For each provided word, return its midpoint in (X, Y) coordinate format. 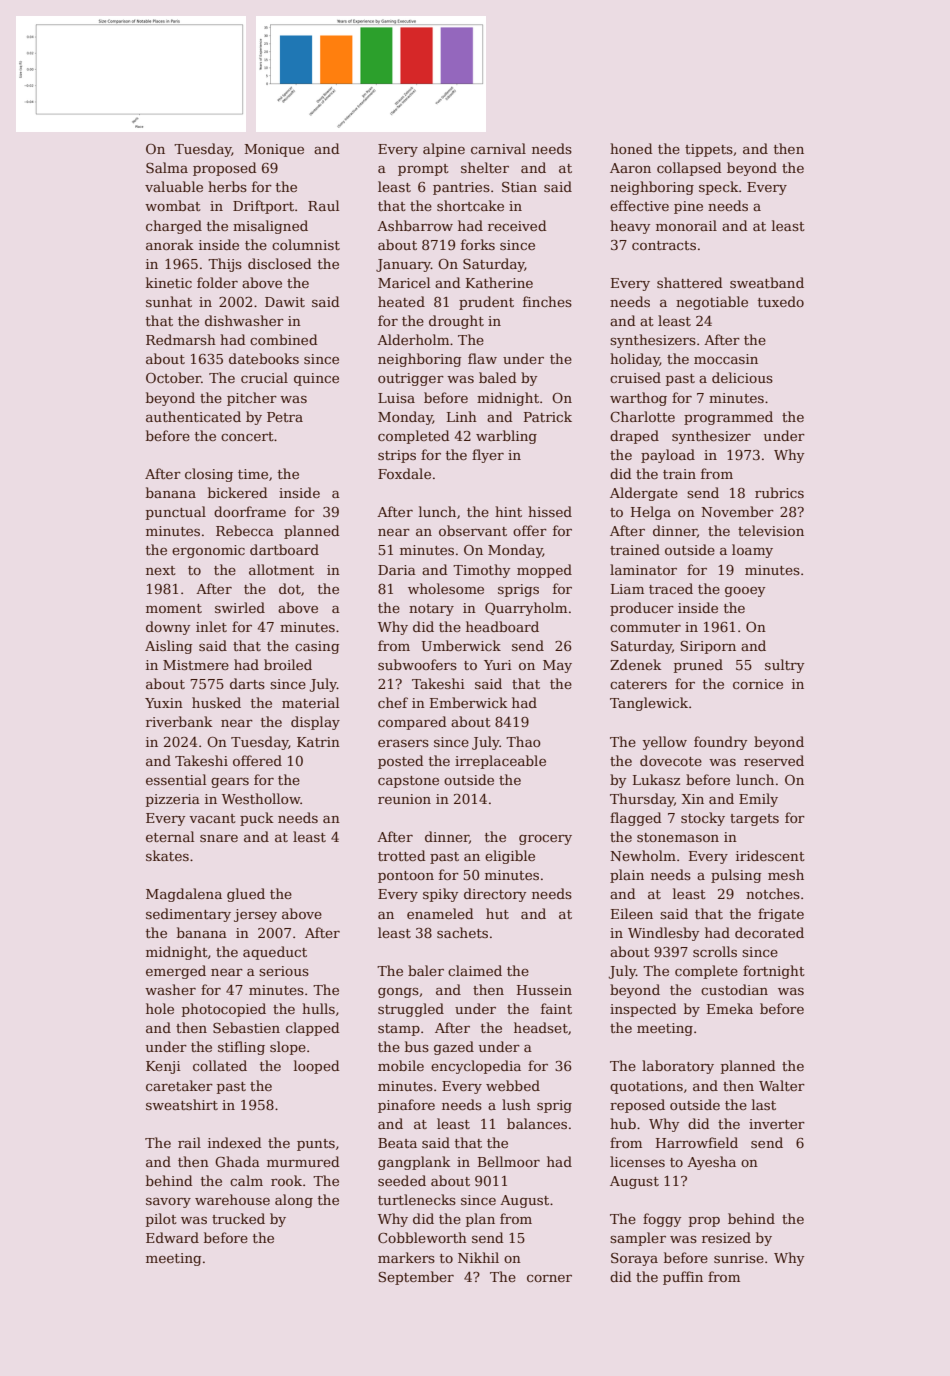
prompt (423, 170)
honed (631, 148)
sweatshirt (182, 1104)
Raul (323, 205)
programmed (728, 418)
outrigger (411, 379)
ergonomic (208, 551)
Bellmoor (509, 1161)
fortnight (774, 972)
